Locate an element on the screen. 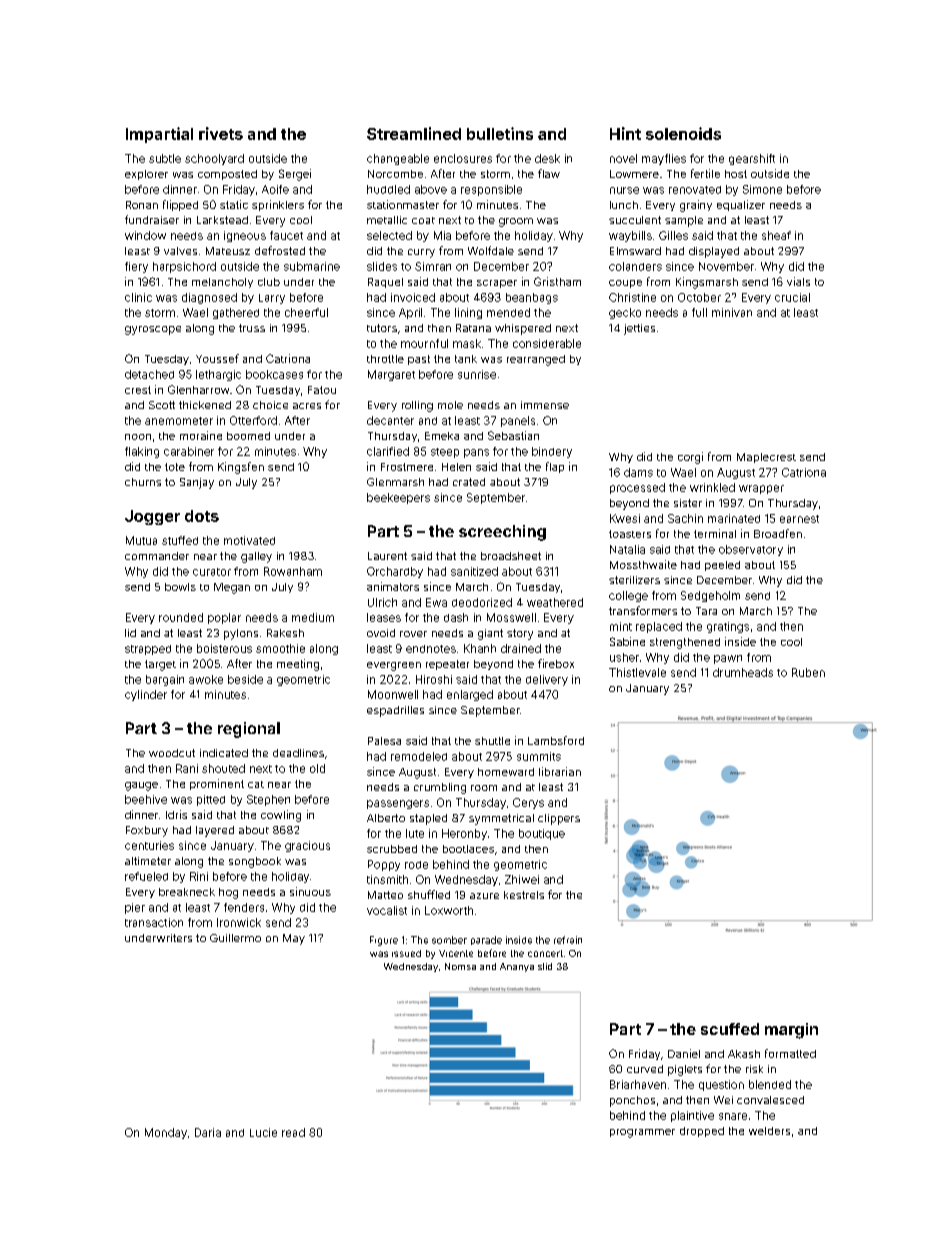 Image resolution: width=952 pixels, height=1233 pixels. Ruben is located at coordinates (808, 672).
